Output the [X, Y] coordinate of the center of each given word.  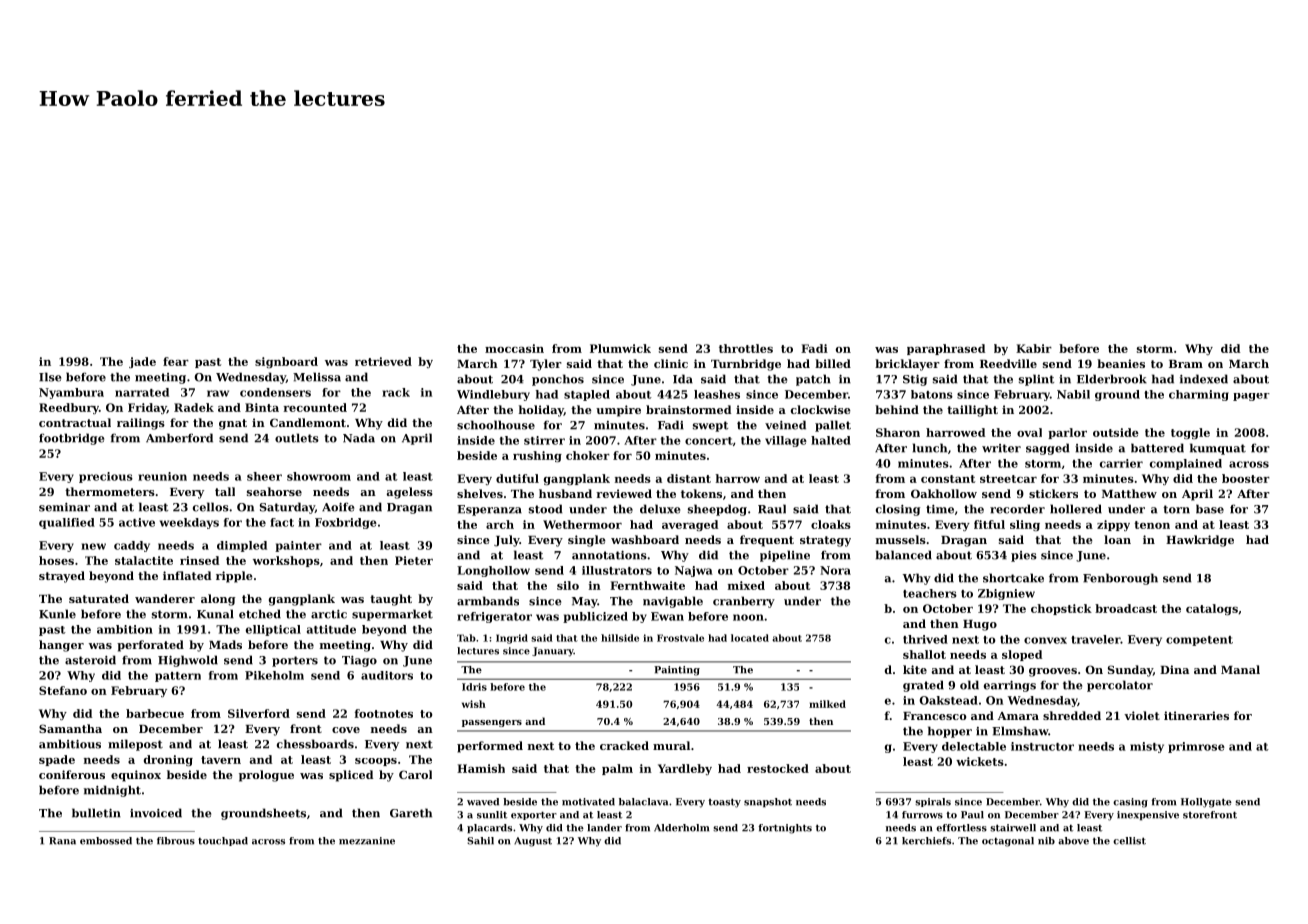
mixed [746, 585]
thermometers [110, 491]
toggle [1190, 433]
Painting [677, 671]
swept [710, 426]
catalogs [1212, 609]
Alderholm [681, 828]
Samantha [70, 728]
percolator [1120, 686]
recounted [315, 407]
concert [709, 441]
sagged [1048, 449]
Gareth [411, 813]
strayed [62, 577]
